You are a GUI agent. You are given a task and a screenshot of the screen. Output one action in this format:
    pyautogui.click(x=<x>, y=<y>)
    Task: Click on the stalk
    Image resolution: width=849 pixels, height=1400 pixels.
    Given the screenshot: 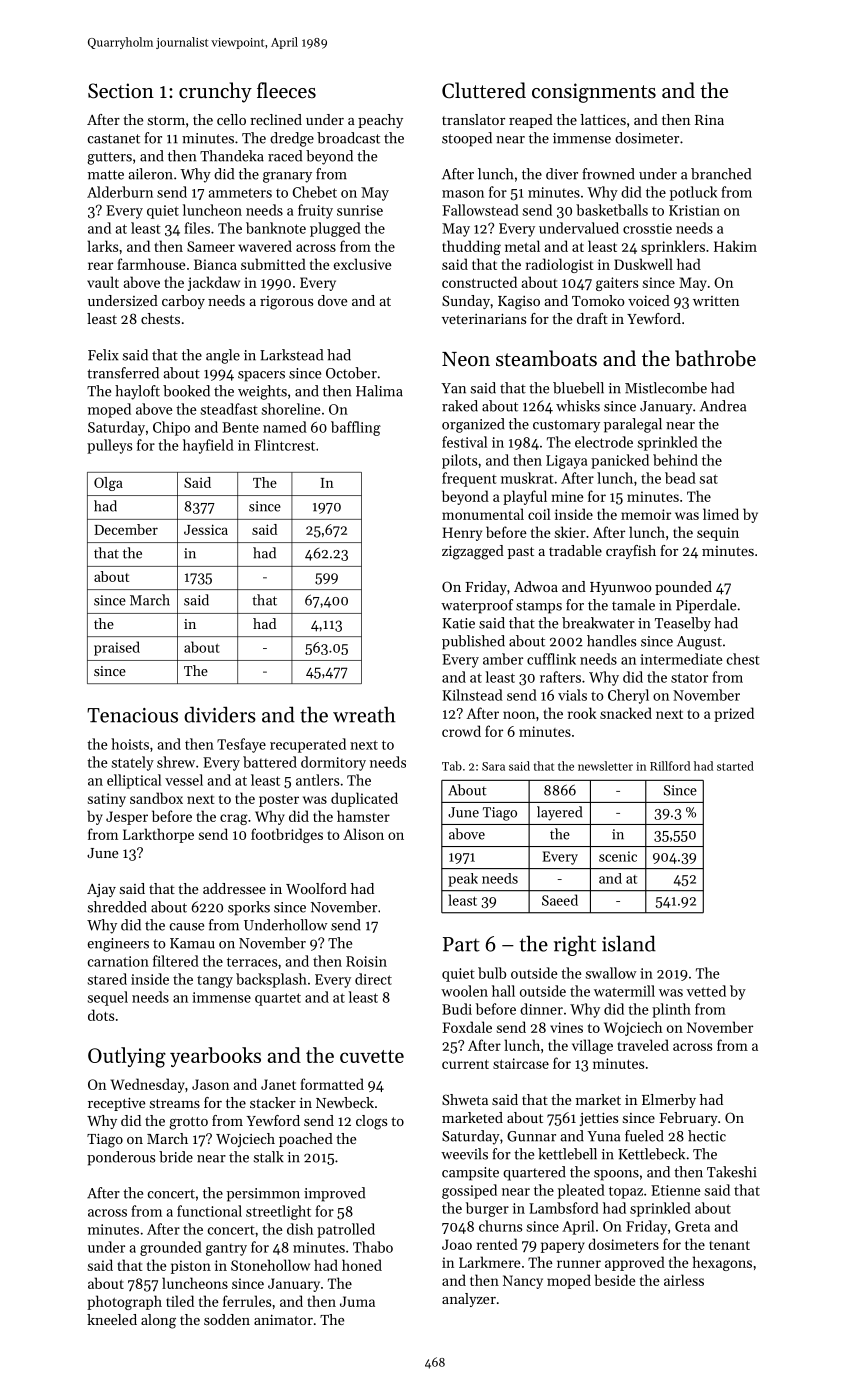 What is the action you would take?
    pyautogui.click(x=269, y=1157)
